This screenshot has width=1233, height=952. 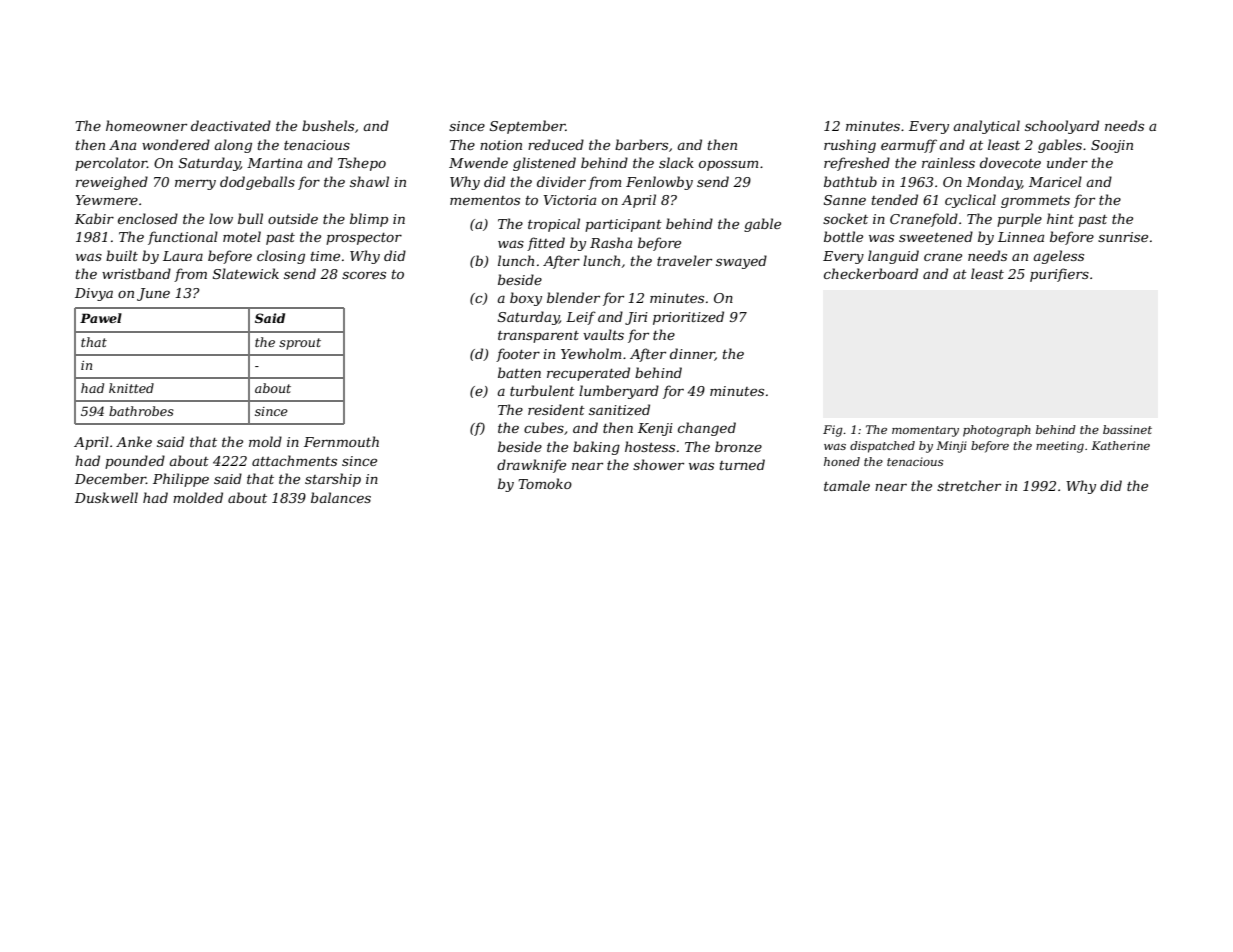 I want to click on bushels, so click(x=328, y=125).
